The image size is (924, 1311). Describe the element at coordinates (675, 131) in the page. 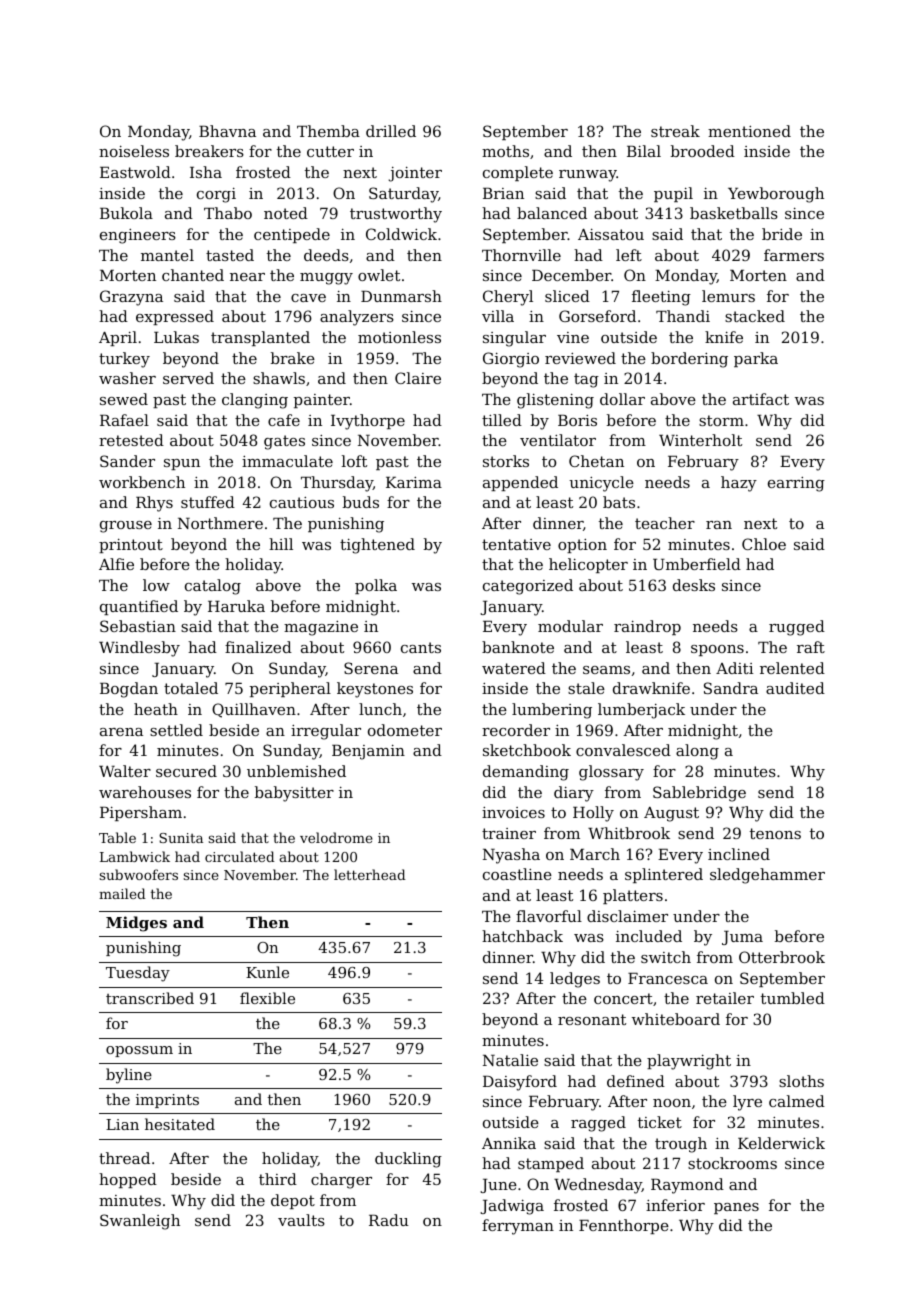

I see `streak` at that location.
